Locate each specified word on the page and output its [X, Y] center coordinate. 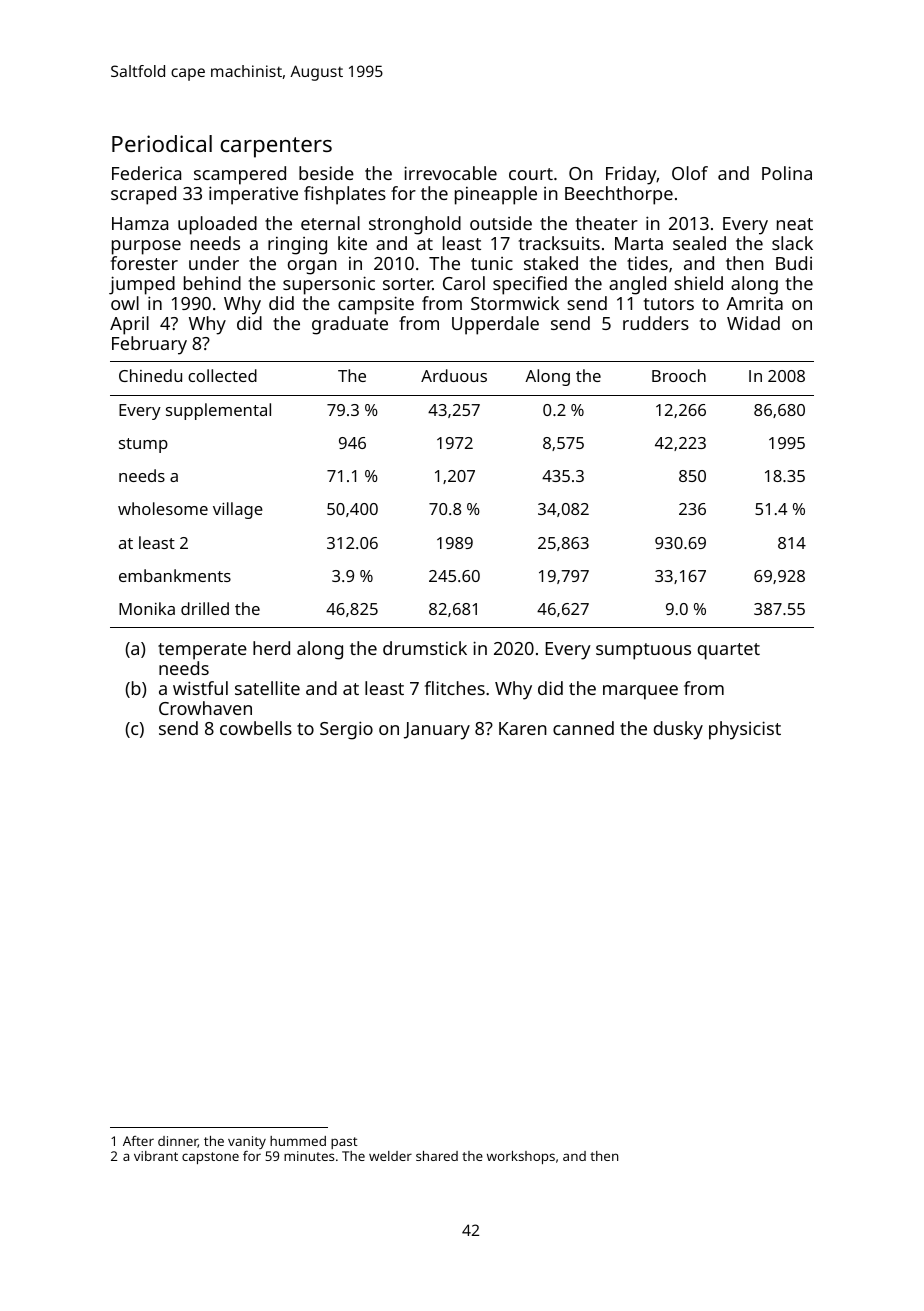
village [238, 510]
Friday [631, 175]
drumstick [425, 648]
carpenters [276, 147]
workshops [521, 1157]
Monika [147, 608]
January [437, 731]
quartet [729, 651]
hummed [298, 1141]
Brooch [679, 375]
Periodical [162, 143]
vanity [247, 1142]
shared [437, 1156]
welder [390, 1156]
